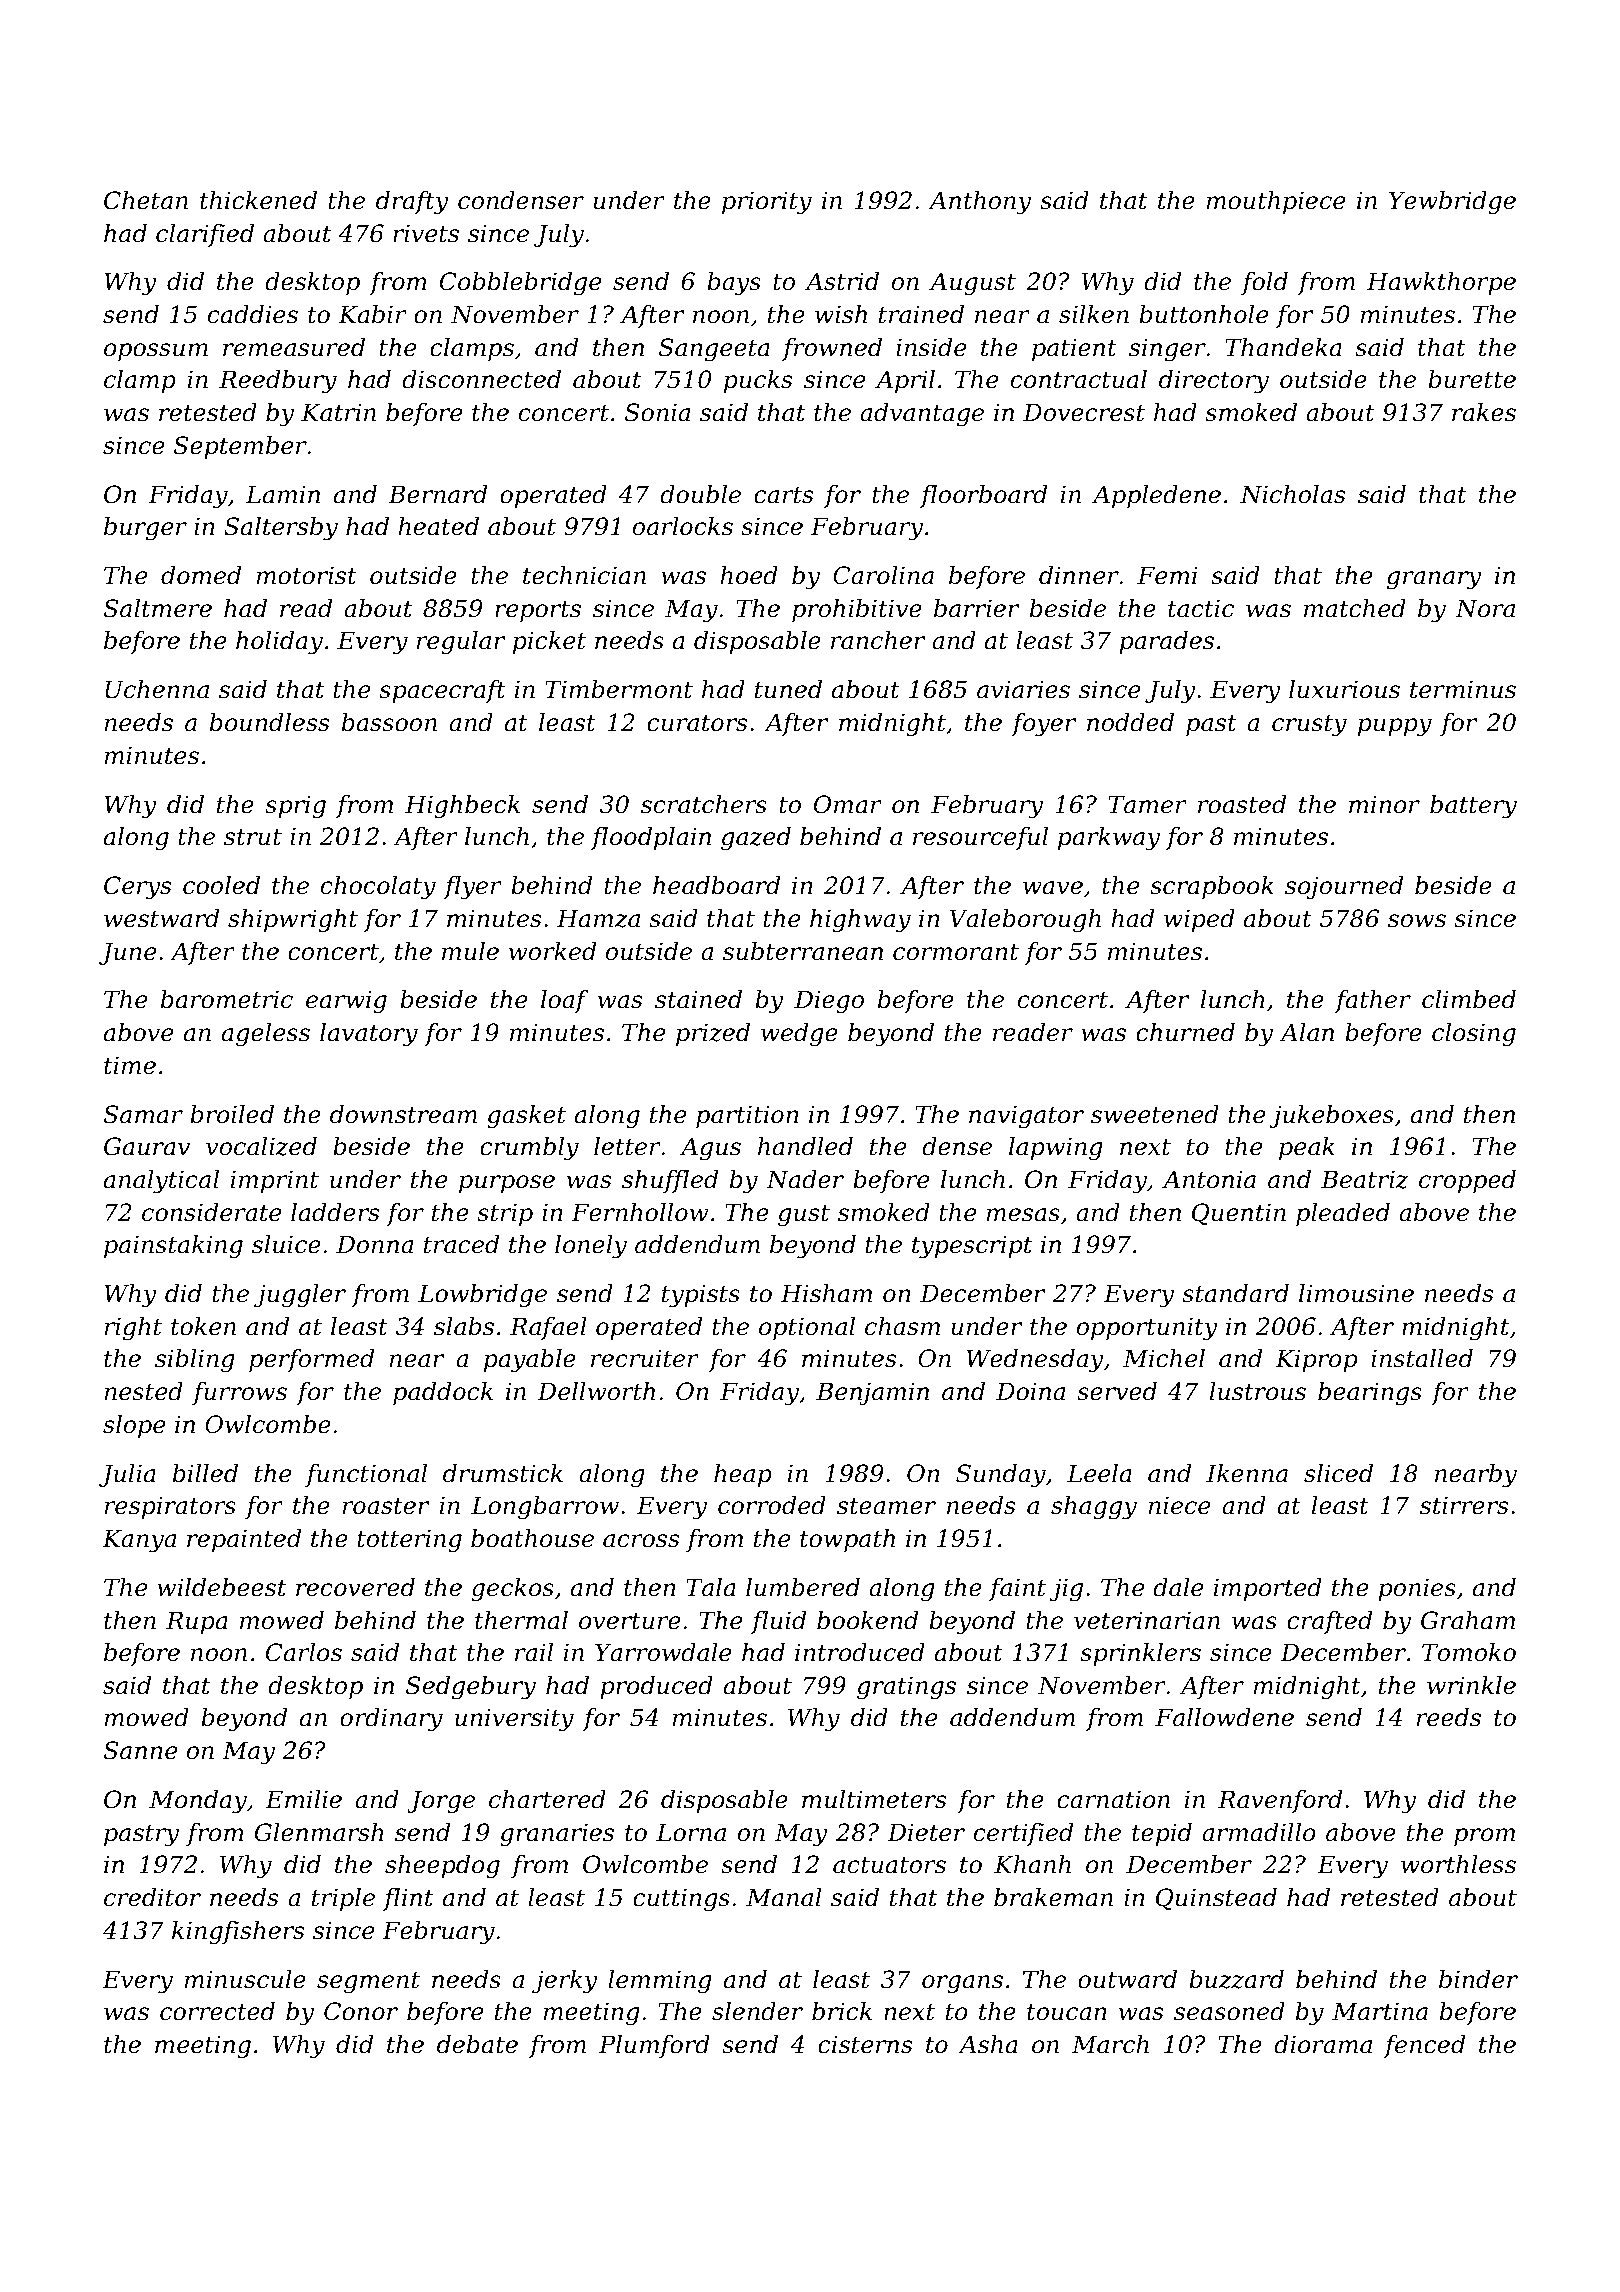  What do you see at coordinates (1167, 575) in the screenshot?
I see `Femi` at bounding box center [1167, 575].
